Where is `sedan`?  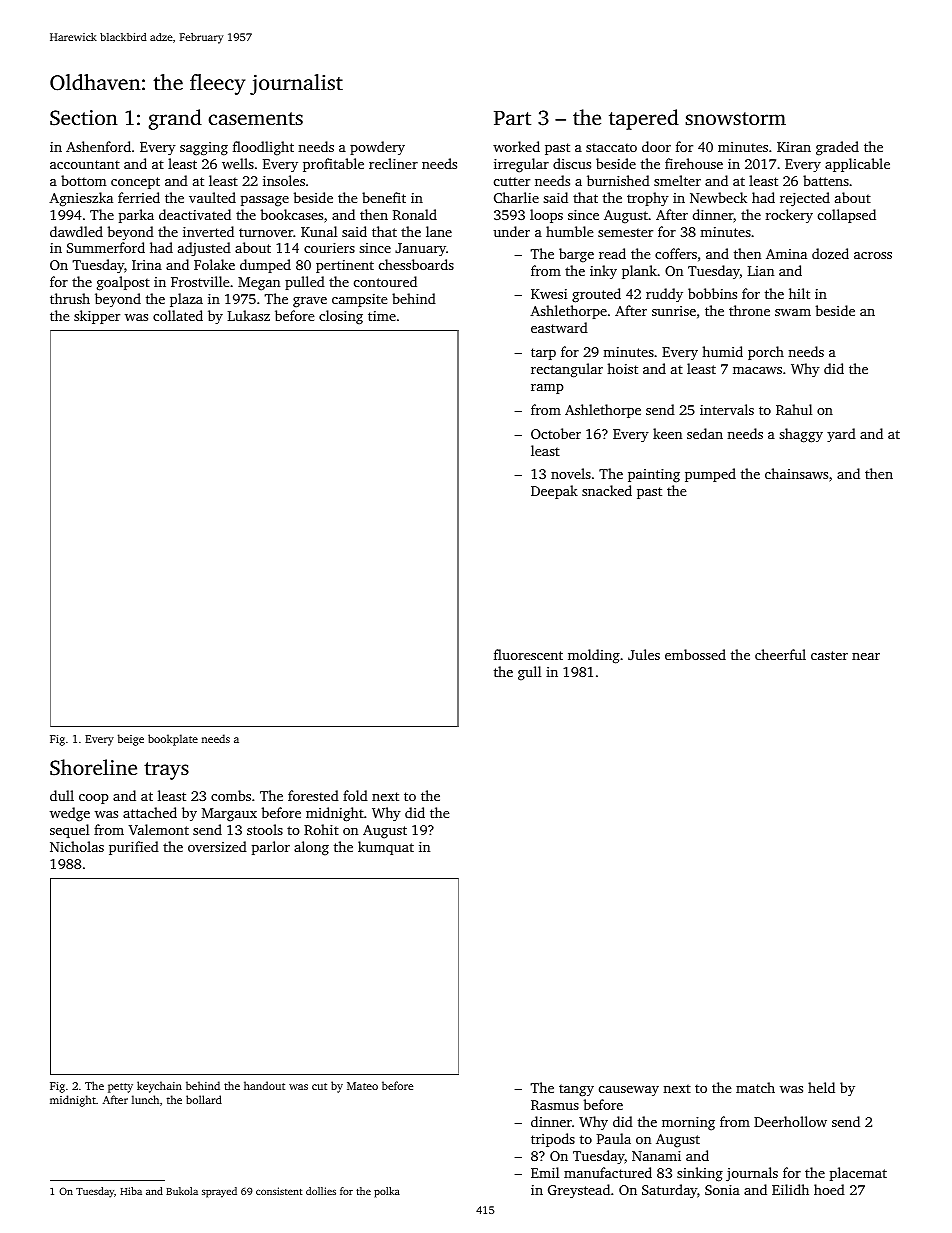 sedan is located at coordinates (705, 433).
